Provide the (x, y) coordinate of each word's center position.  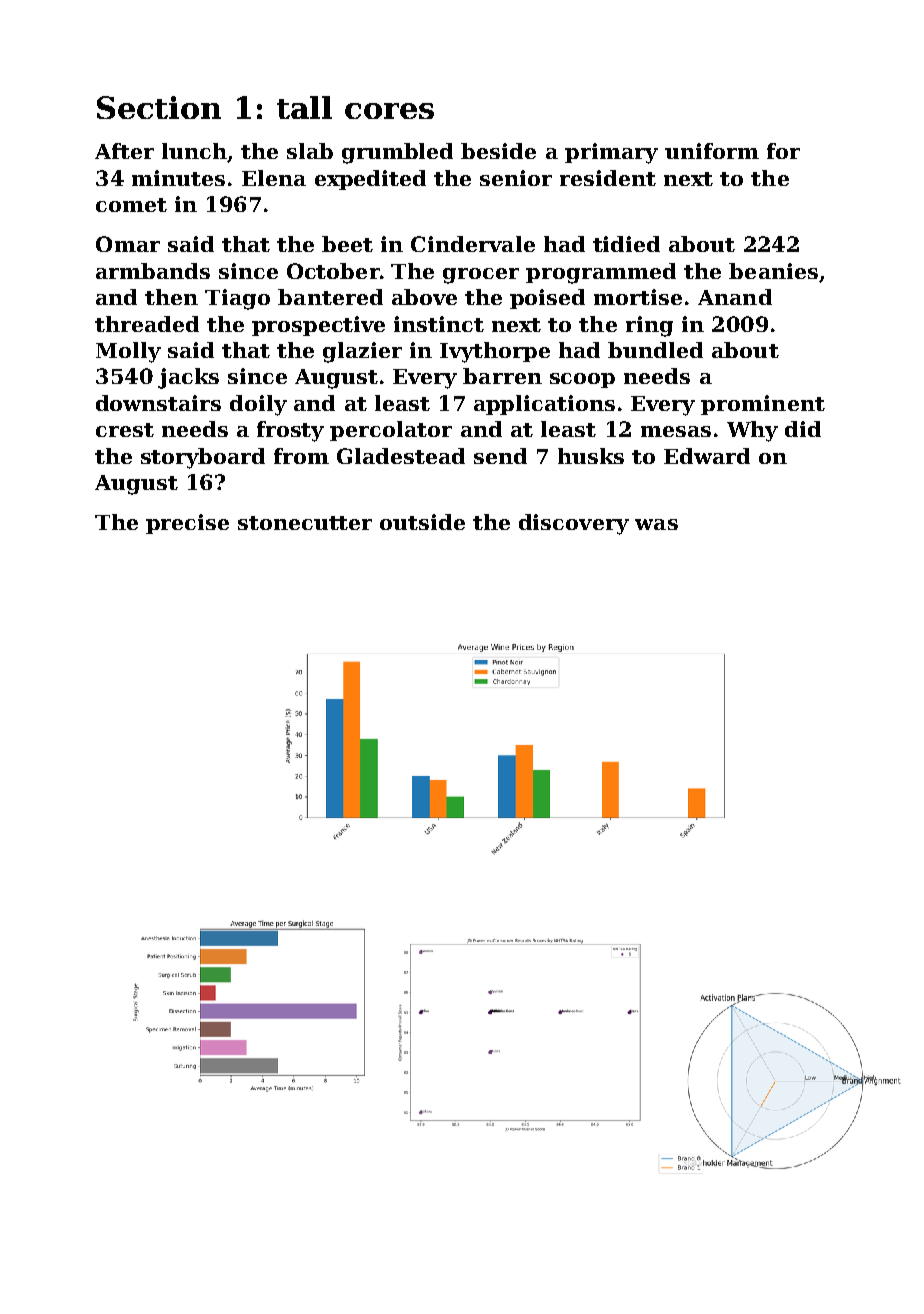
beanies (773, 271)
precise (187, 524)
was (656, 524)
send (500, 456)
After (124, 151)
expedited (370, 180)
